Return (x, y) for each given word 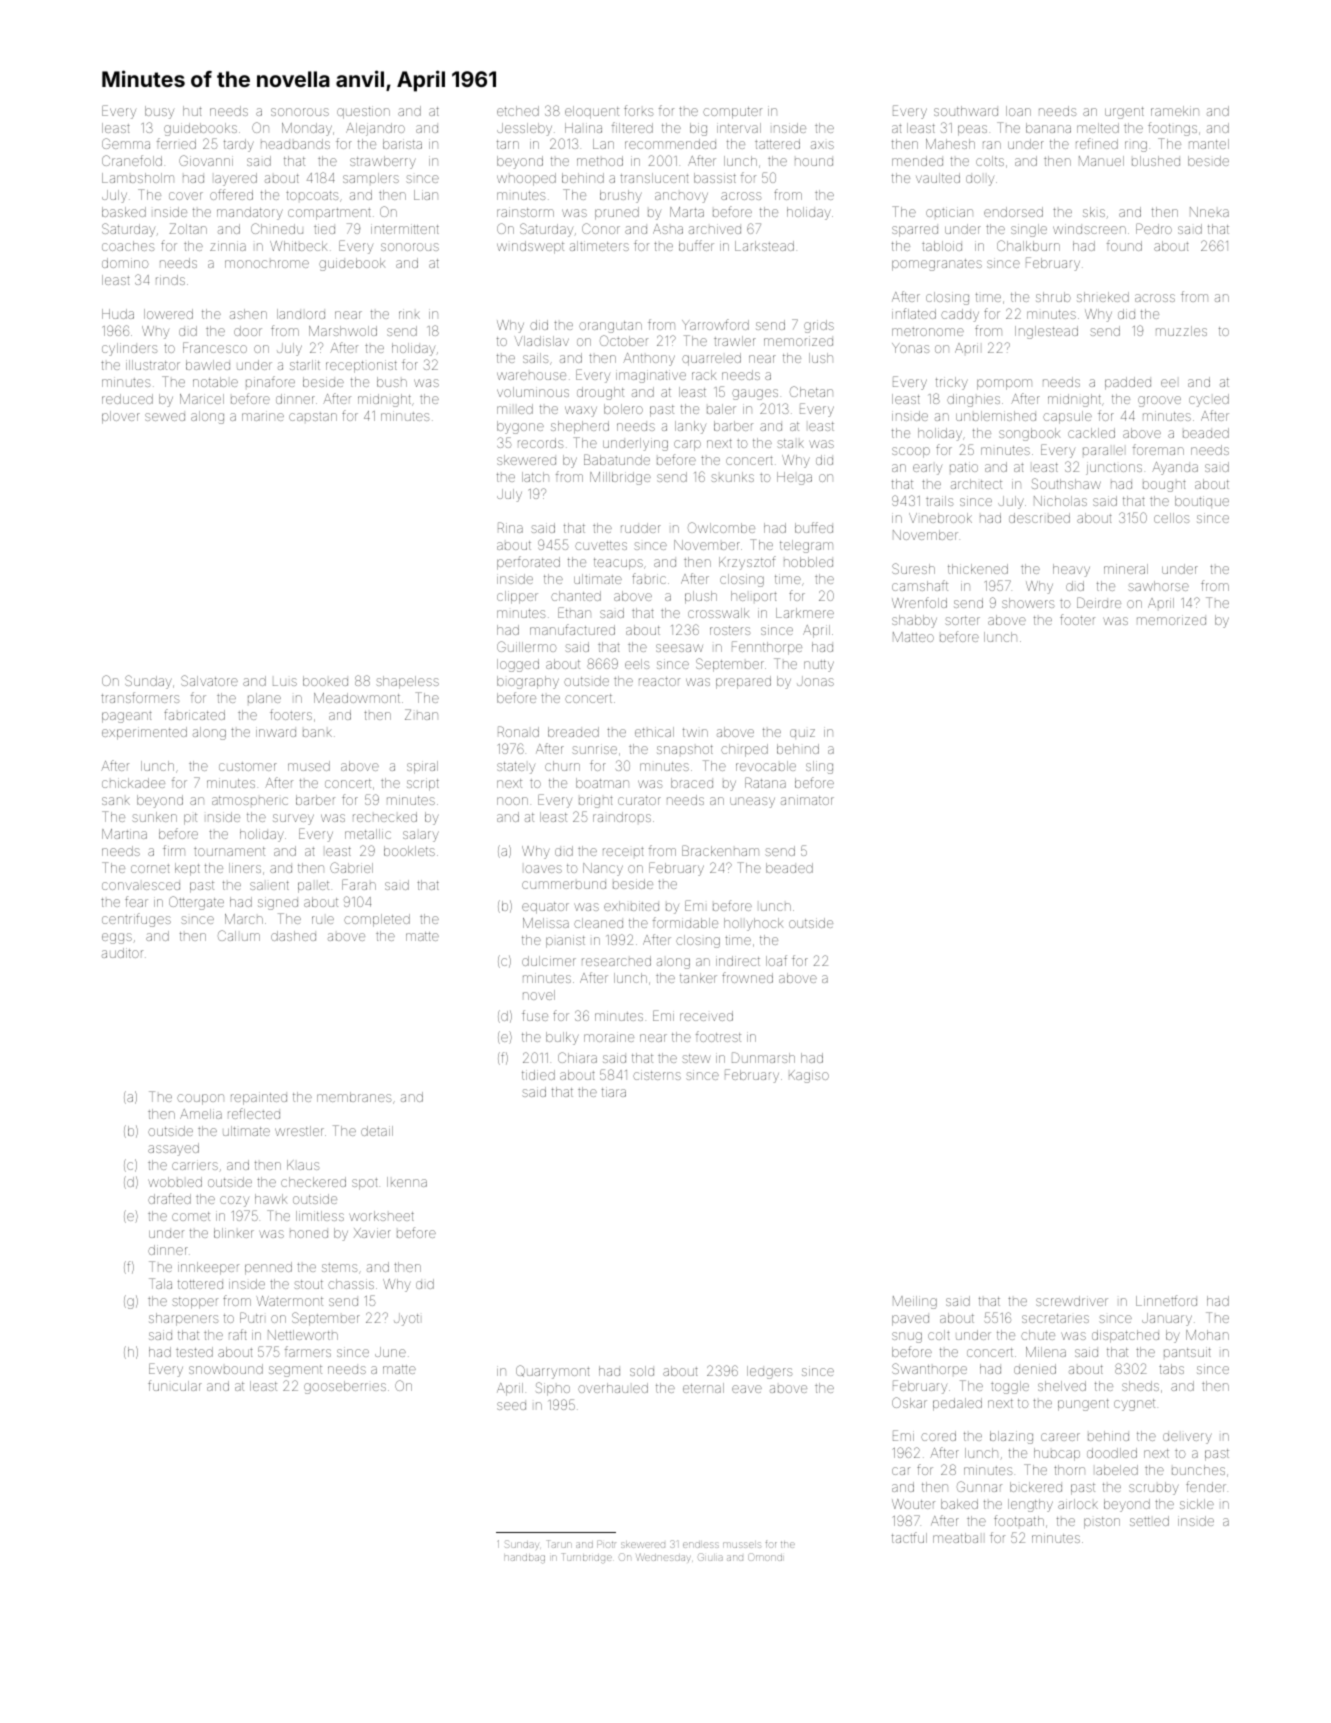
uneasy (752, 802)
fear (136, 901)
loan (1018, 111)
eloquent (592, 112)
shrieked (1103, 297)
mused (309, 766)
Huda (118, 314)
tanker (698, 978)
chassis (351, 1284)
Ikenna (407, 1182)
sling (819, 767)
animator (807, 800)
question (363, 112)
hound (814, 162)
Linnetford (1166, 1300)
